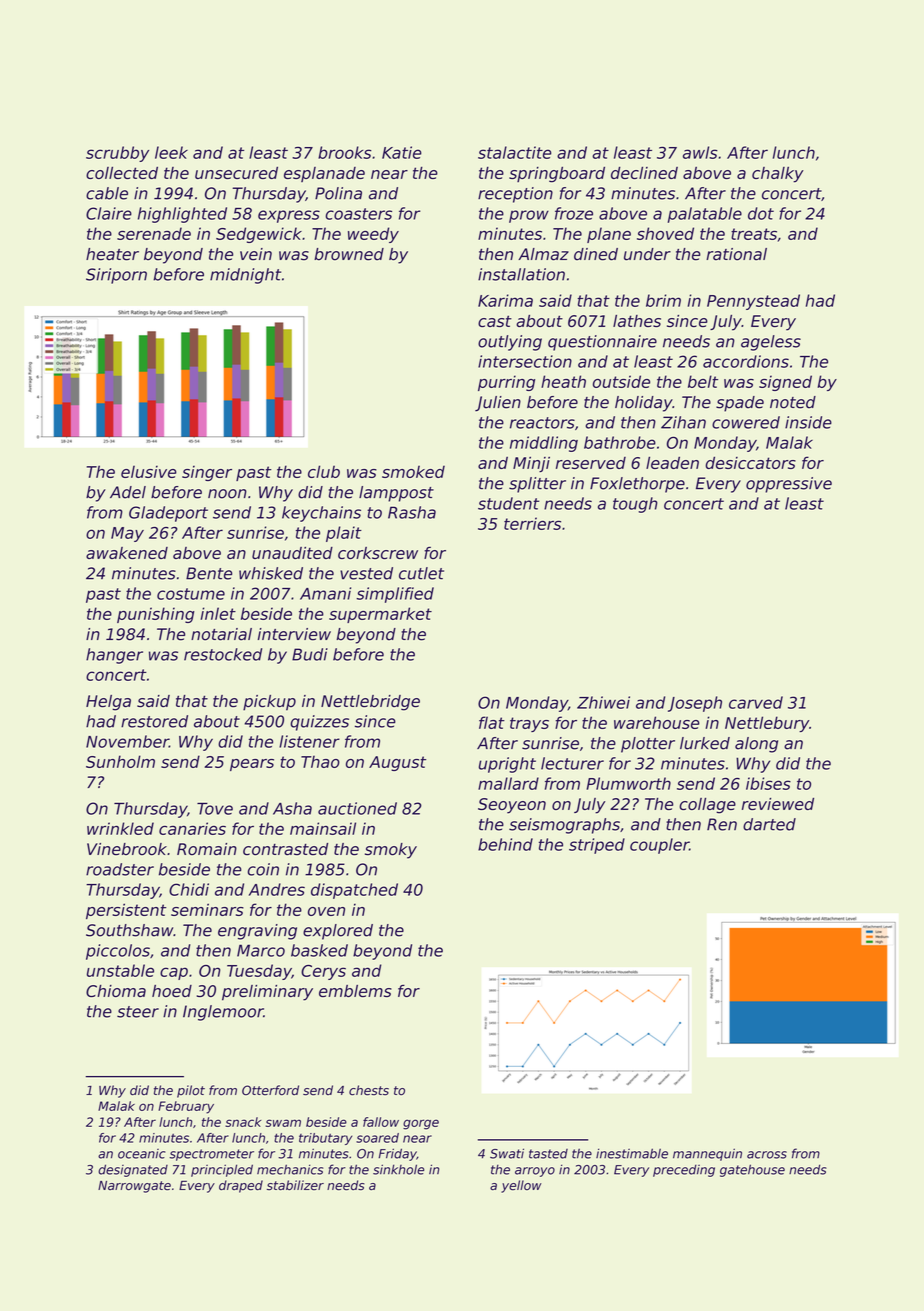 The image size is (924, 1311). What do you see at coordinates (700, 152) in the document?
I see `awls` at bounding box center [700, 152].
